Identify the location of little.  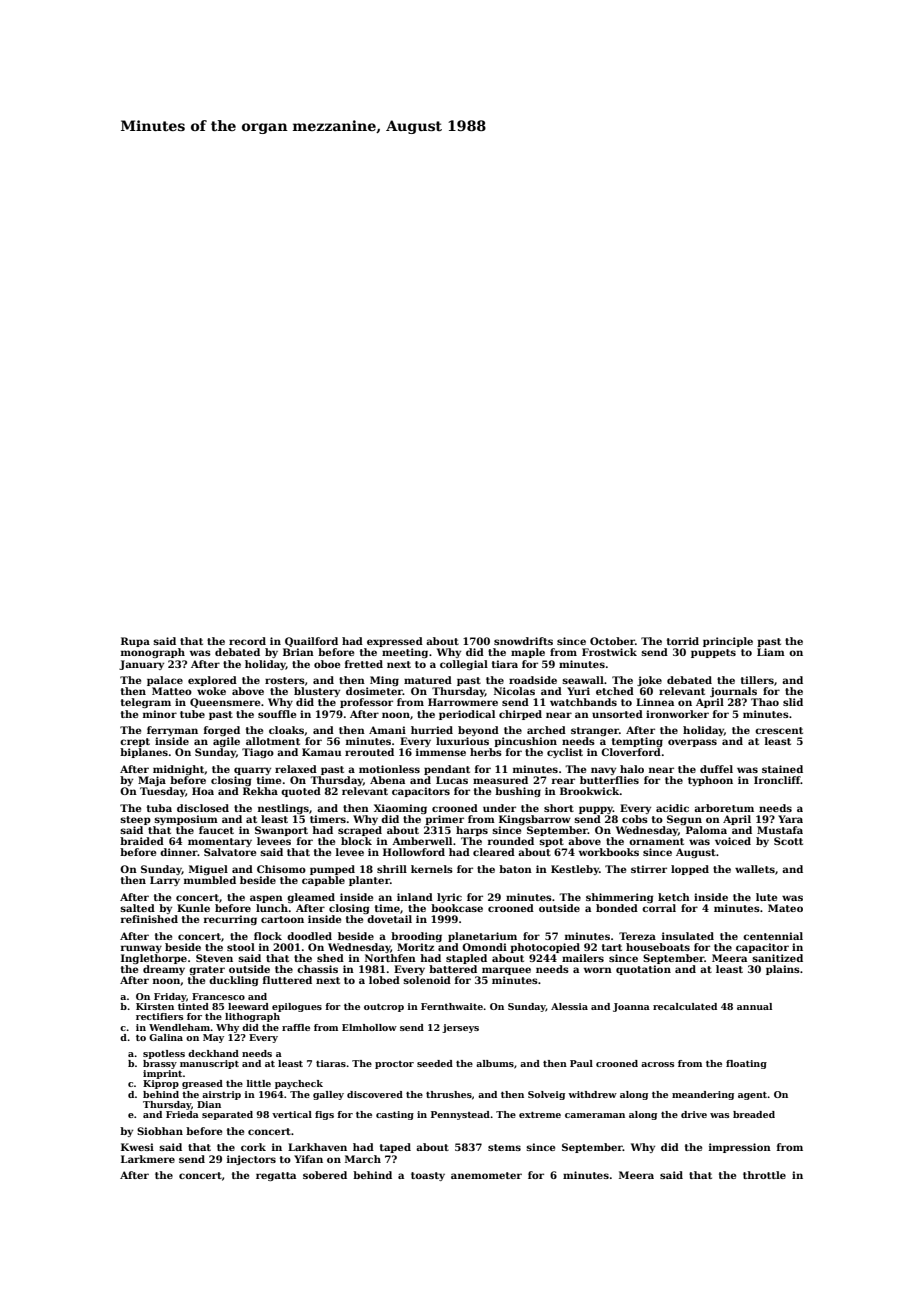
(259, 1083).
